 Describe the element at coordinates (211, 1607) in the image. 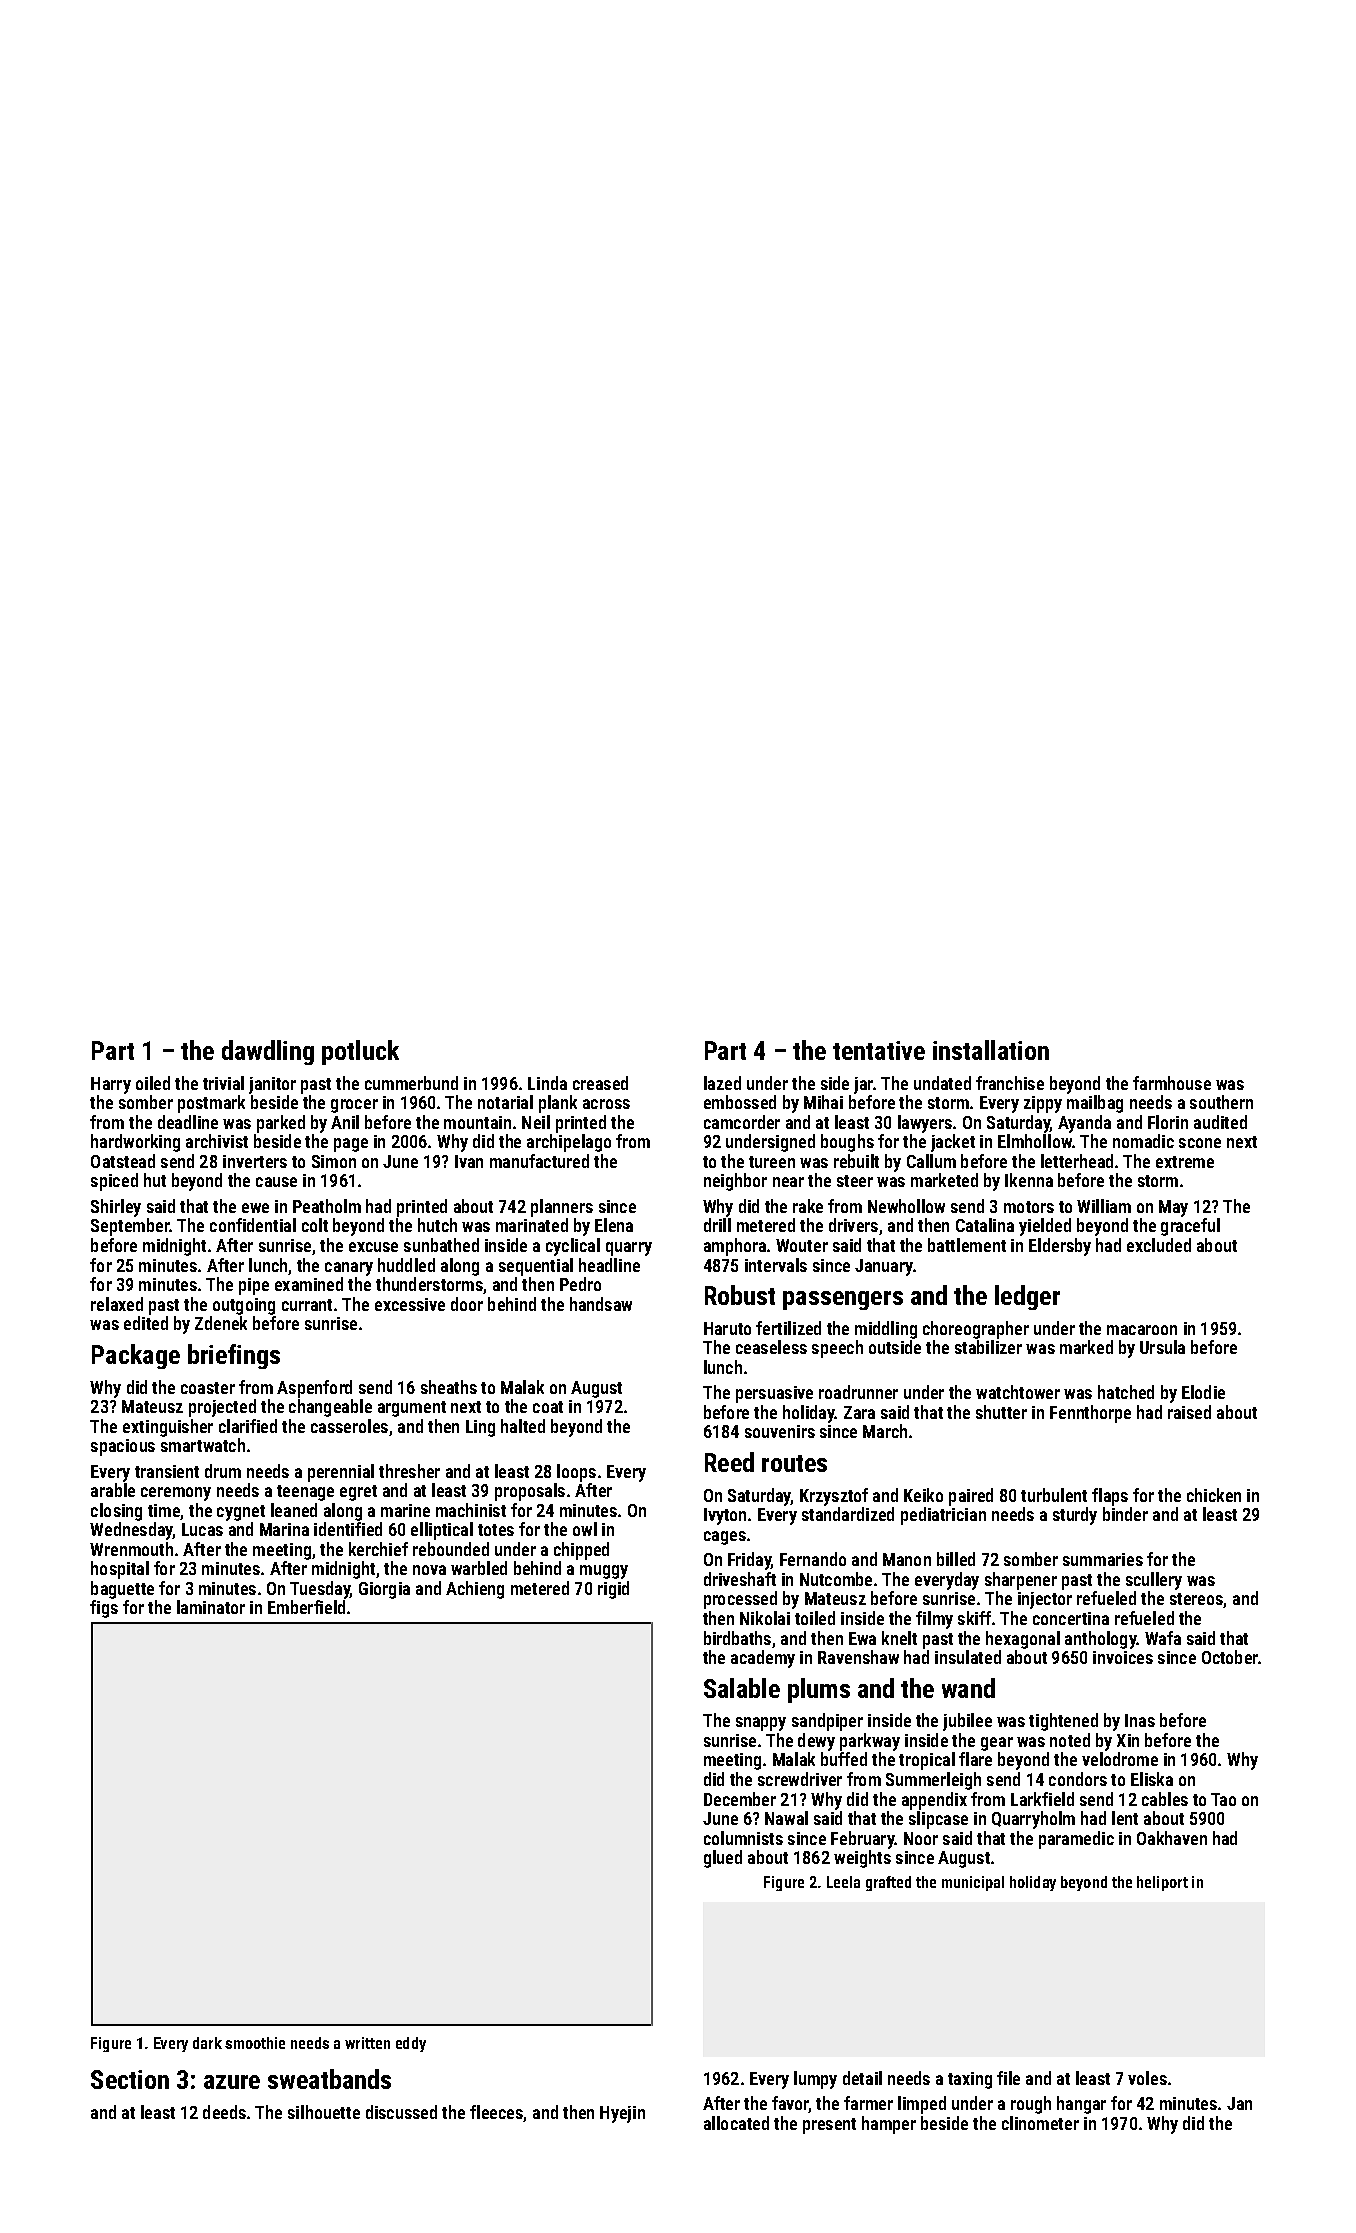

I see `laminator` at that location.
